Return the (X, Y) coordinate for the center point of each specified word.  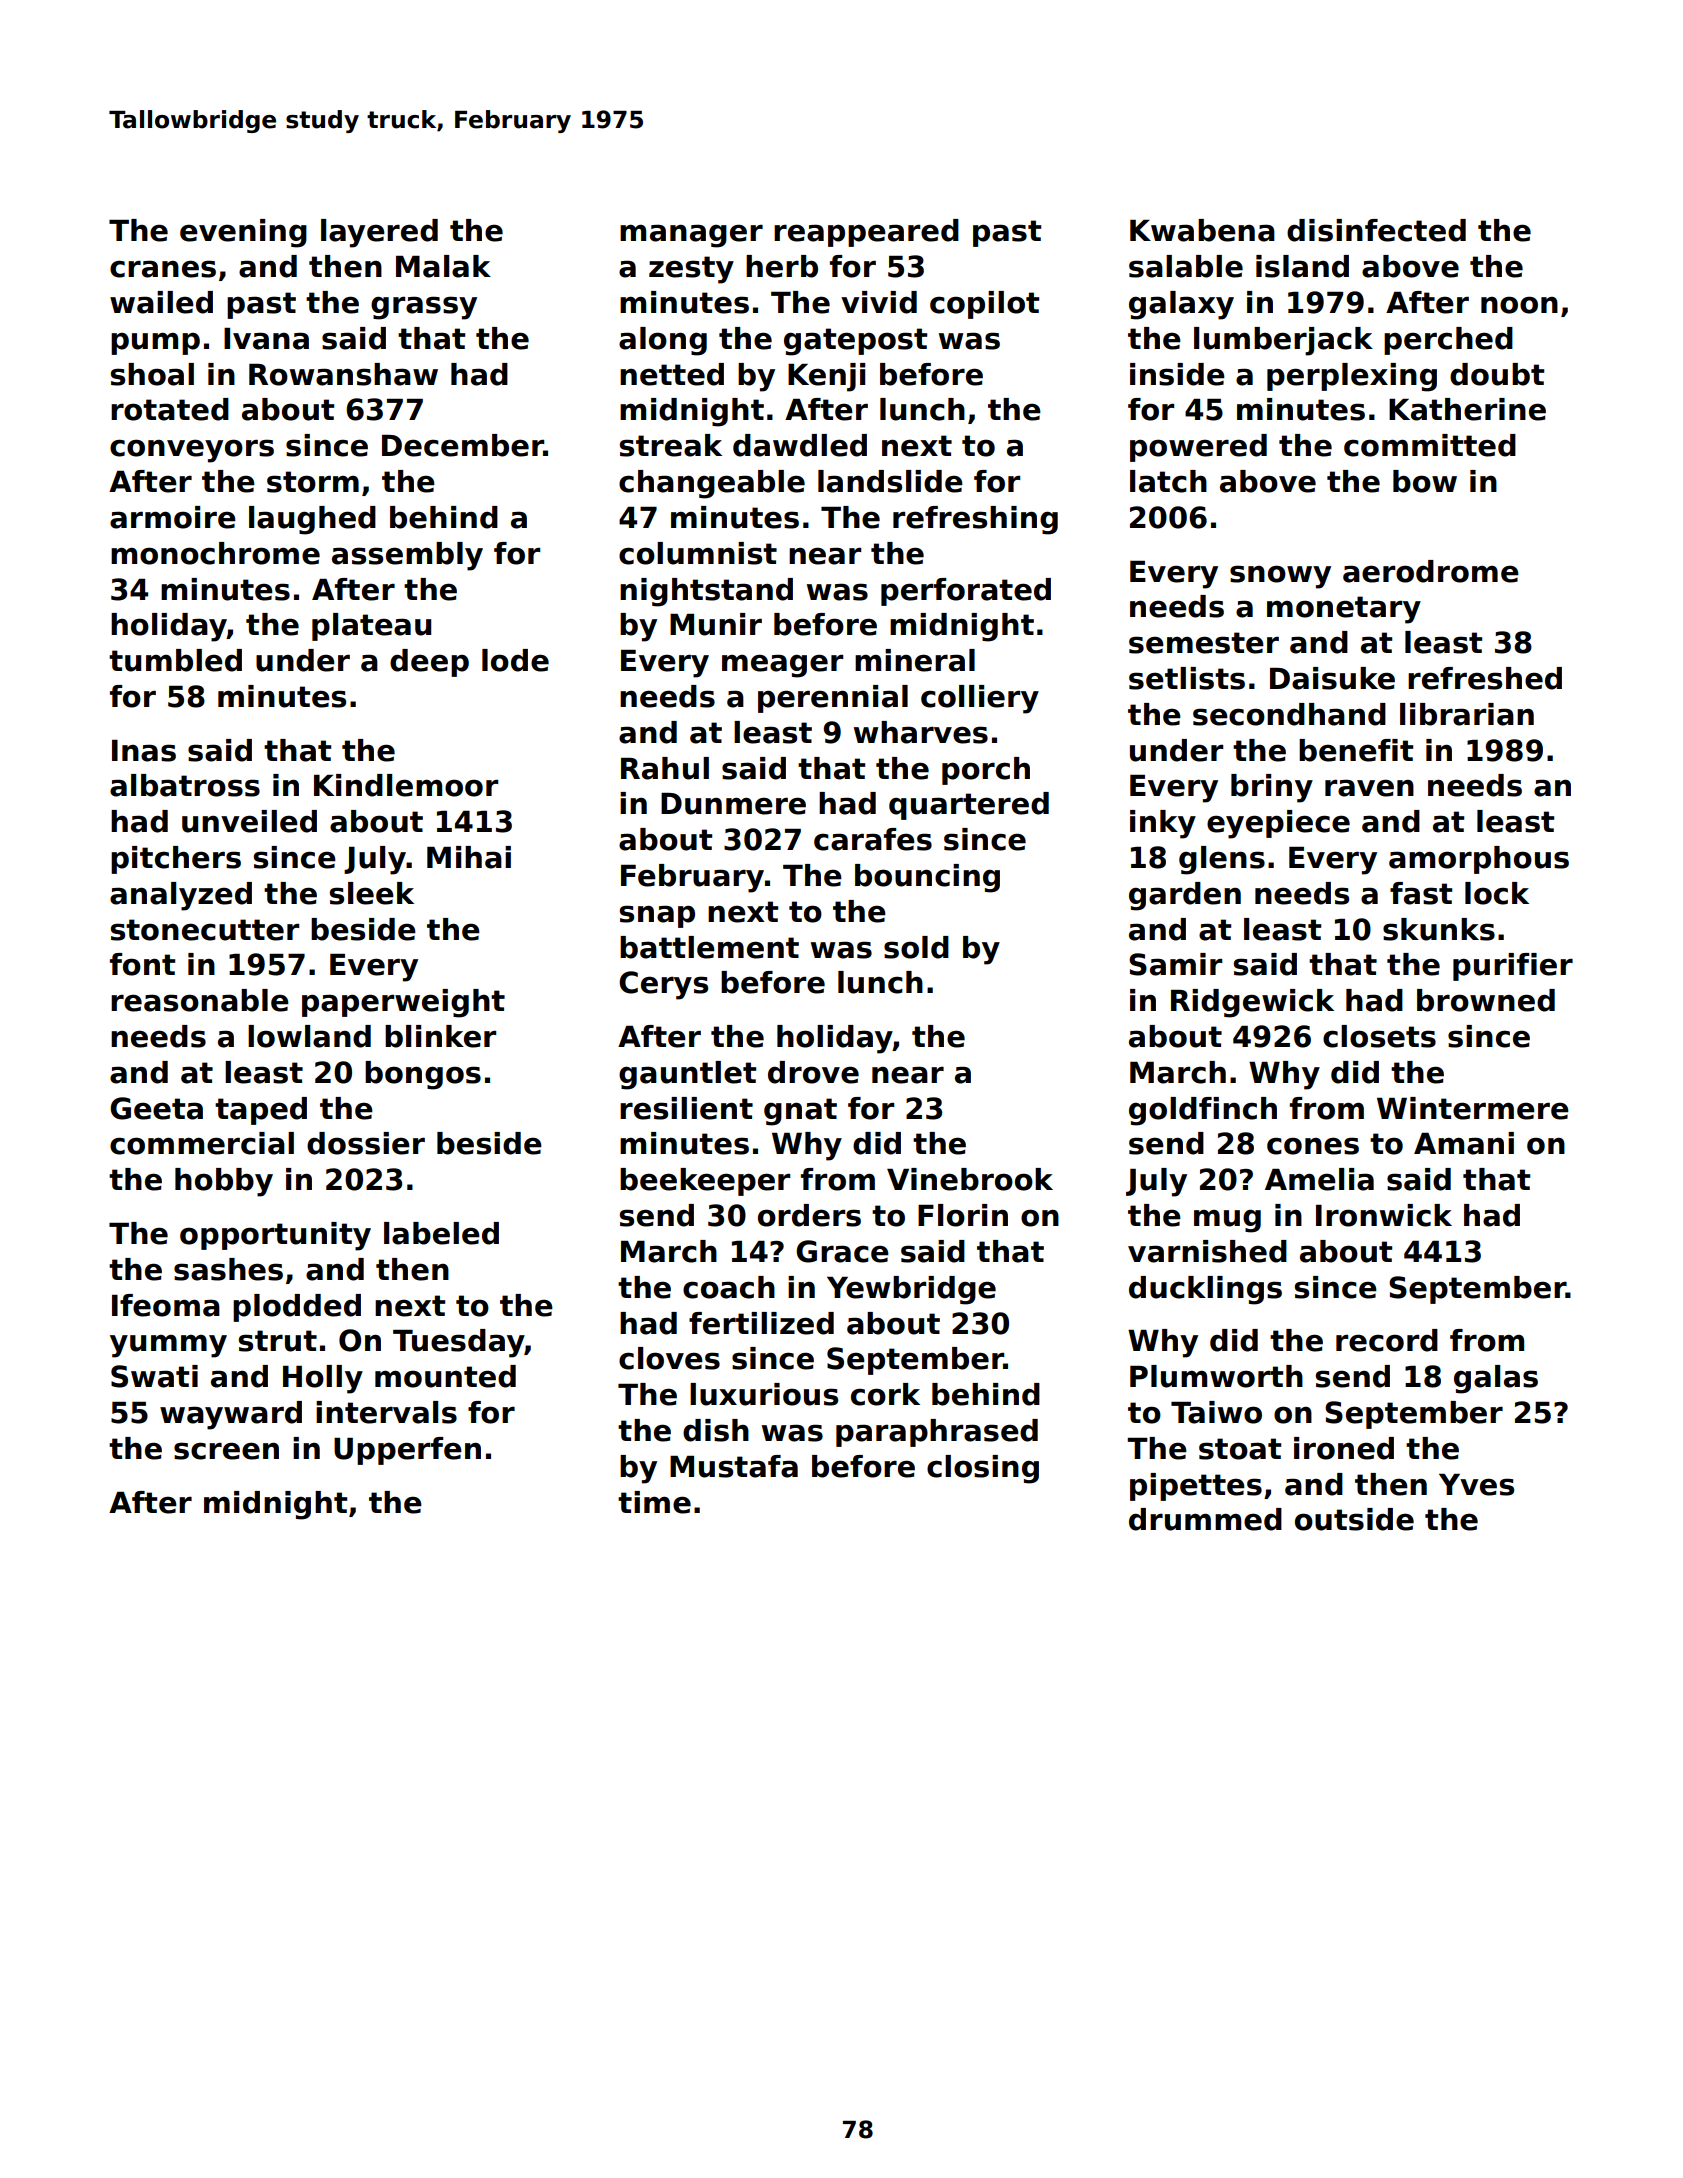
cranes (163, 269)
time (654, 1502)
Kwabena (1202, 230)
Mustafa (734, 1466)
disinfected (1376, 230)
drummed (1205, 1519)
